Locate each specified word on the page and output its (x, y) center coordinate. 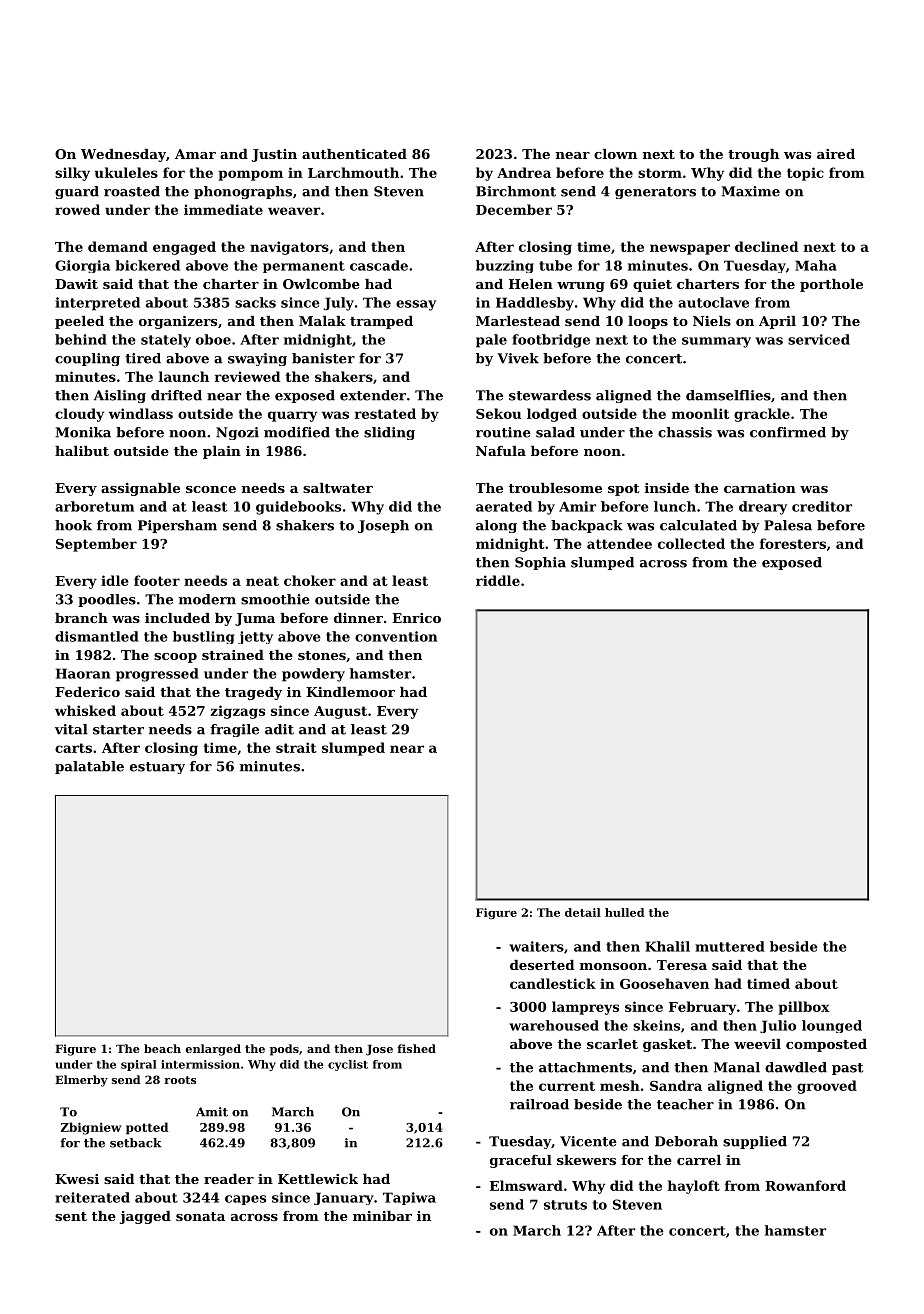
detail (583, 912)
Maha (816, 265)
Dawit (76, 284)
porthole (831, 285)
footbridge (551, 341)
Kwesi (77, 1179)
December (514, 209)
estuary (157, 768)
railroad (539, 1104)
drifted (176, 395)
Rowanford (805, 1185)
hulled (625, 912)
